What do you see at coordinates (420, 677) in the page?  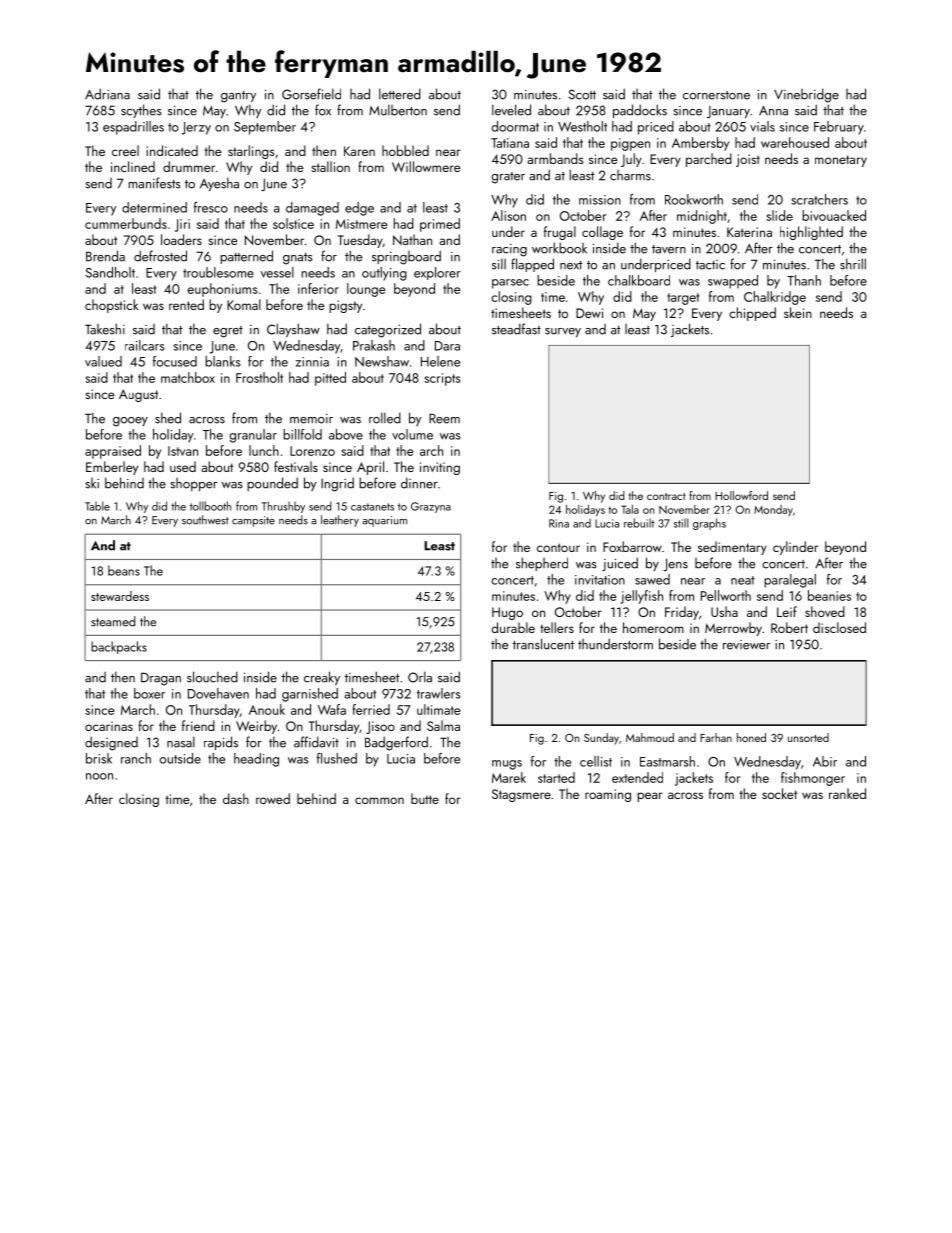 I see `Orla` at bounding box center [420, 677].
